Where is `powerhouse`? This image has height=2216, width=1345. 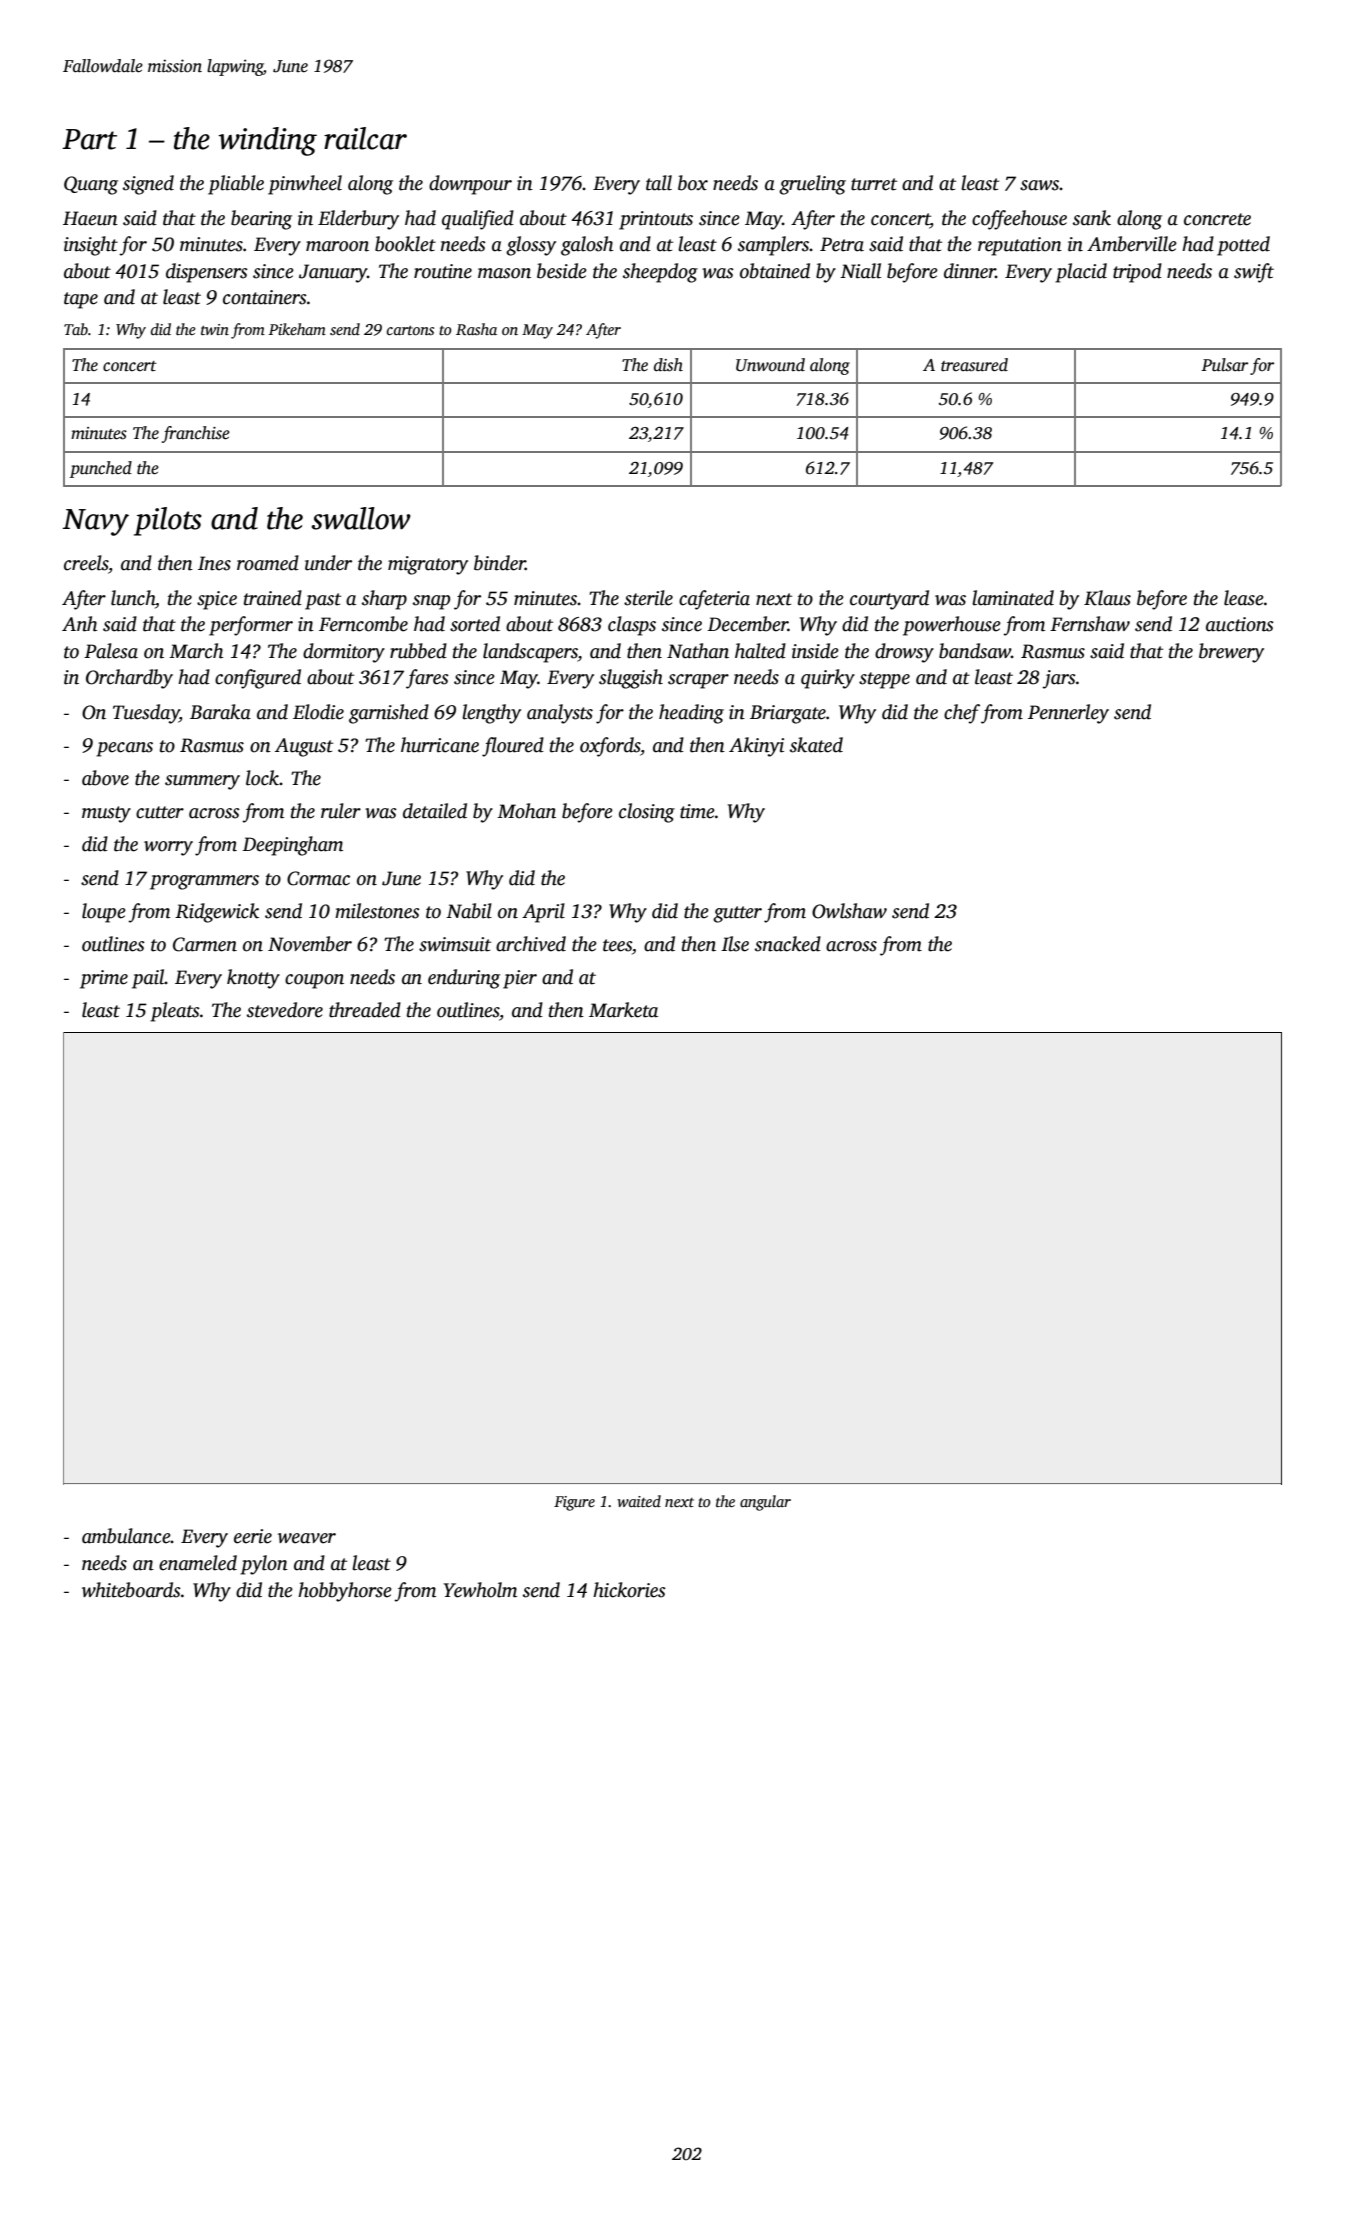 powerhouse is located at coordinates (952, 626).
